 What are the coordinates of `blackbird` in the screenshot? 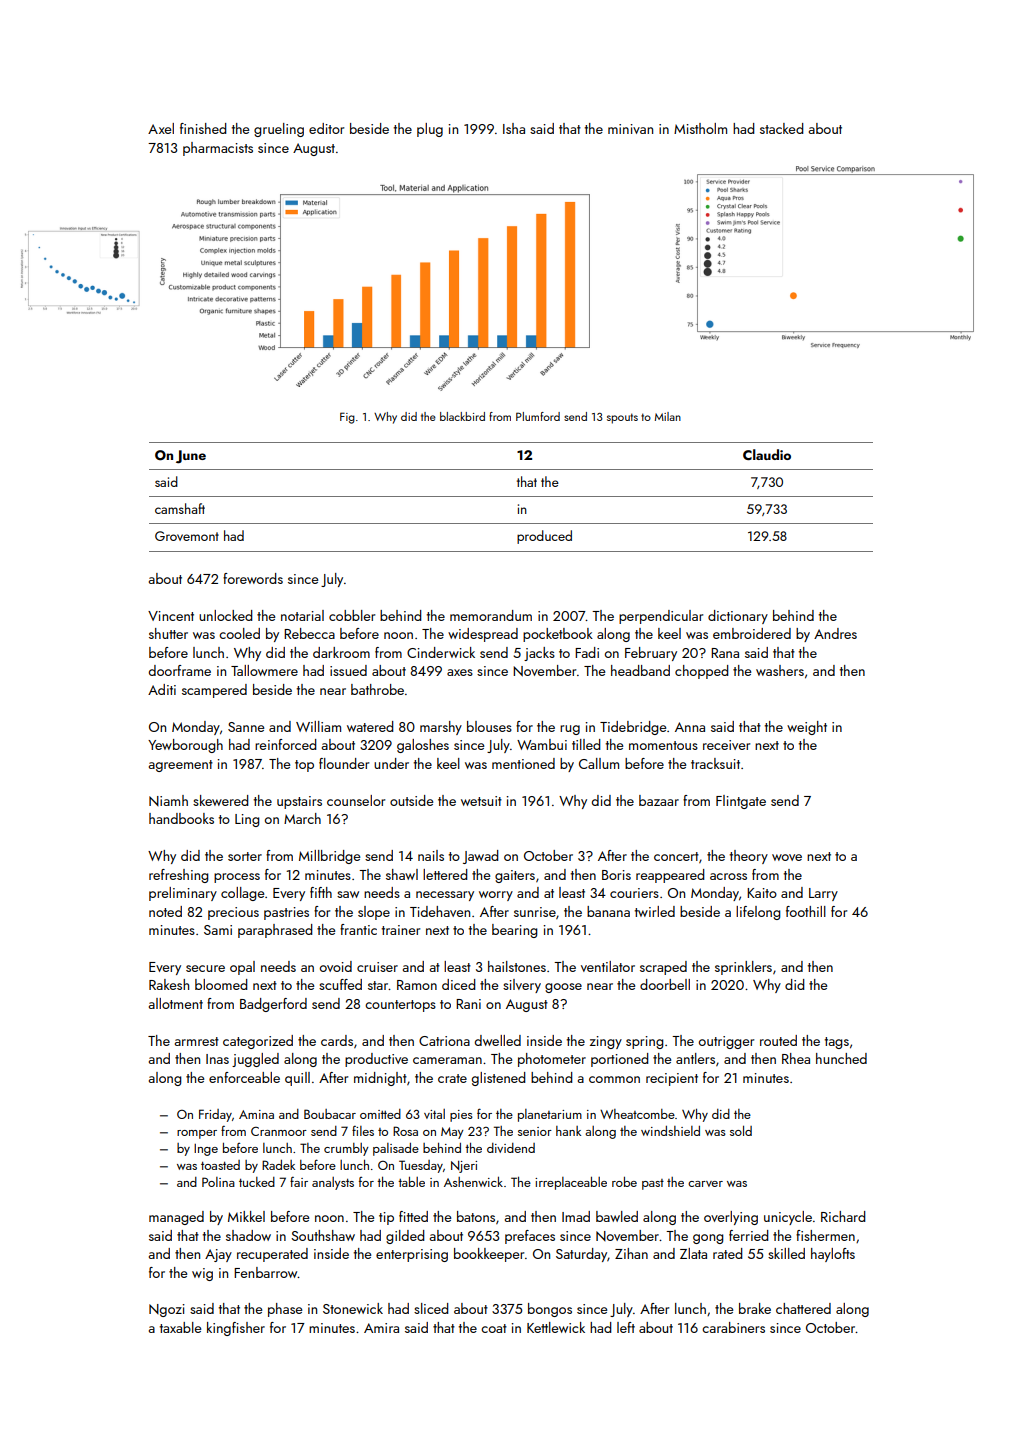 It's located at (462, 416).
